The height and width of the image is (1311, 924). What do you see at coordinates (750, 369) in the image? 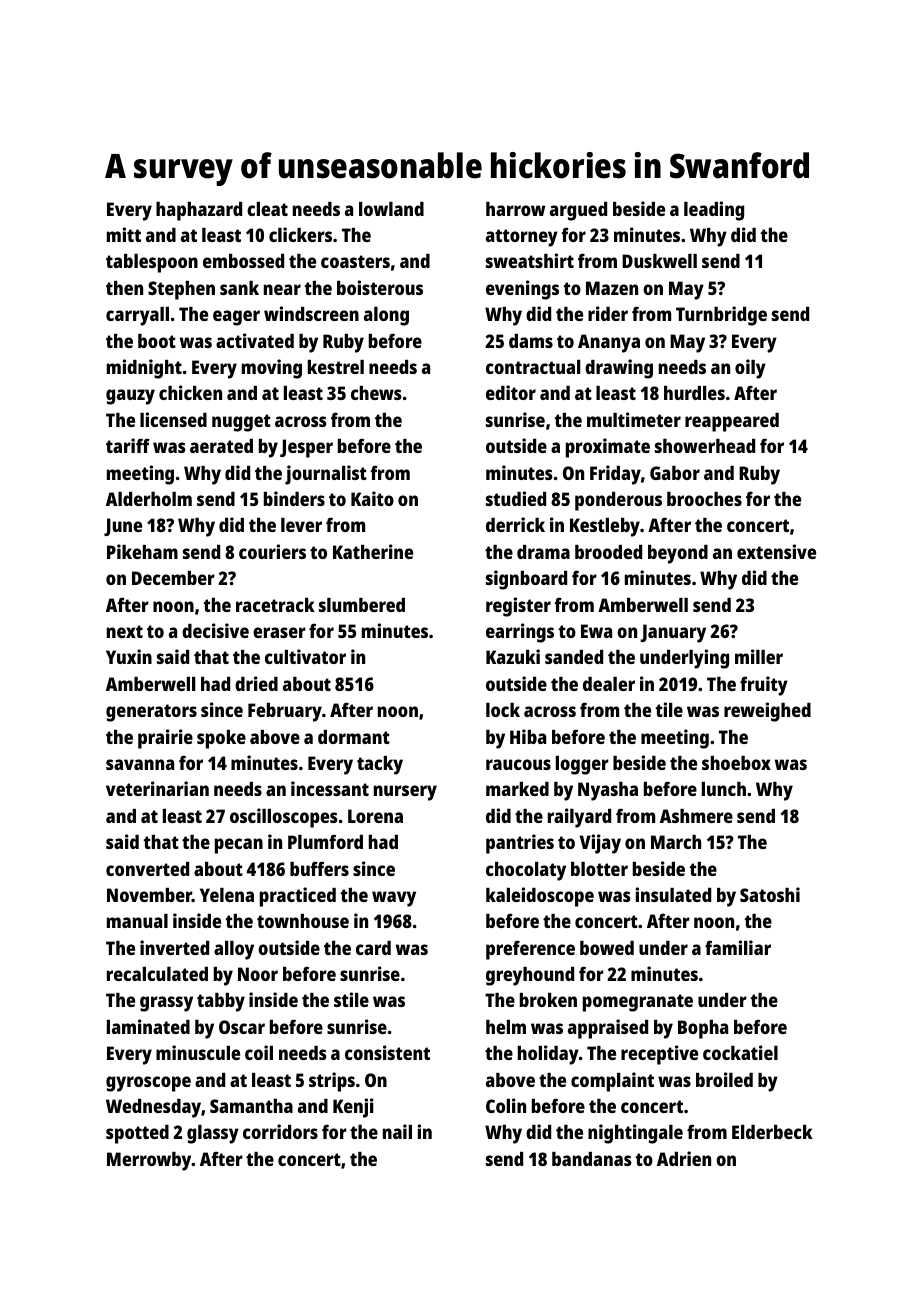
I see `oily` at bounding box center [750, 369].
